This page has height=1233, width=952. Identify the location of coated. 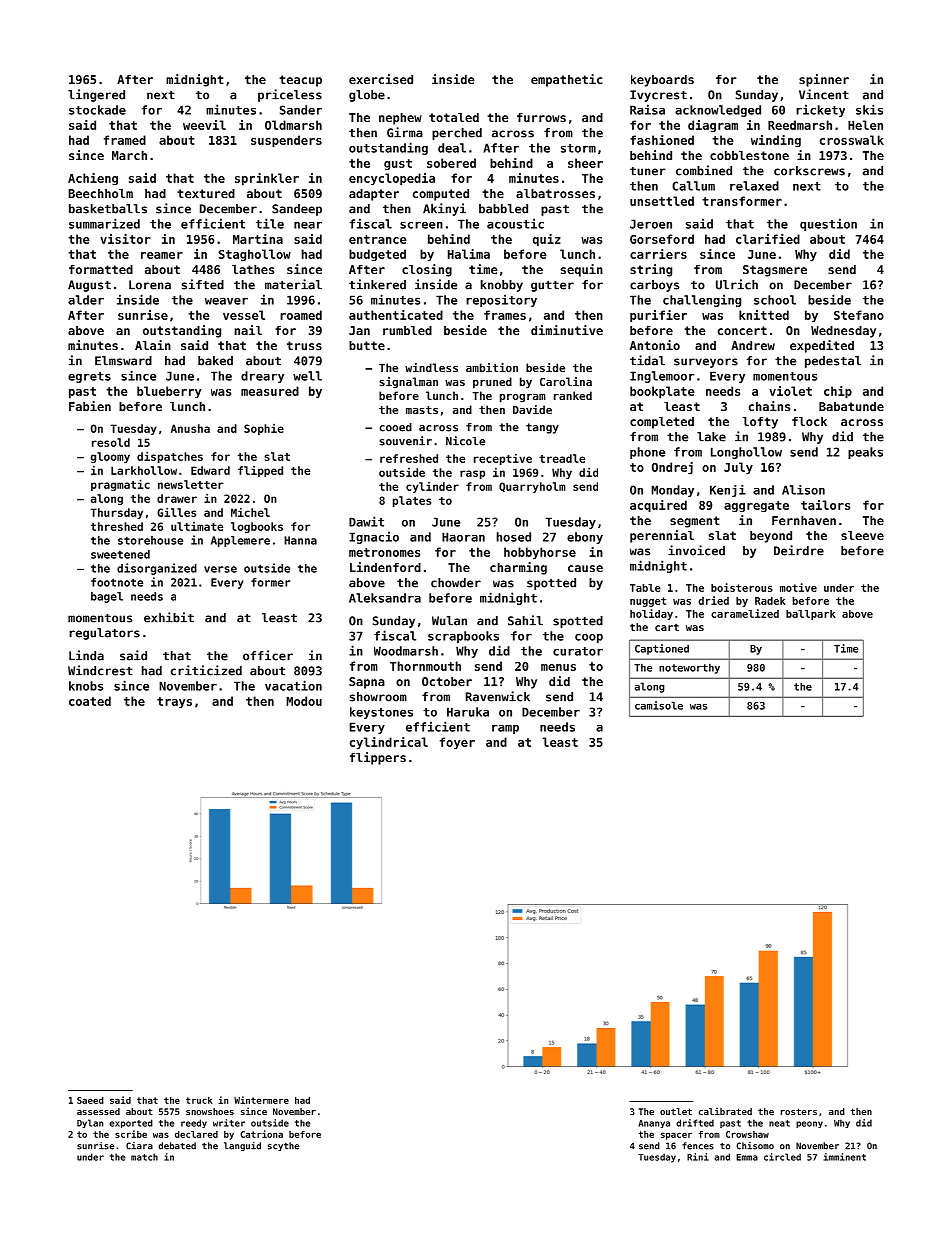
(90, 701).
